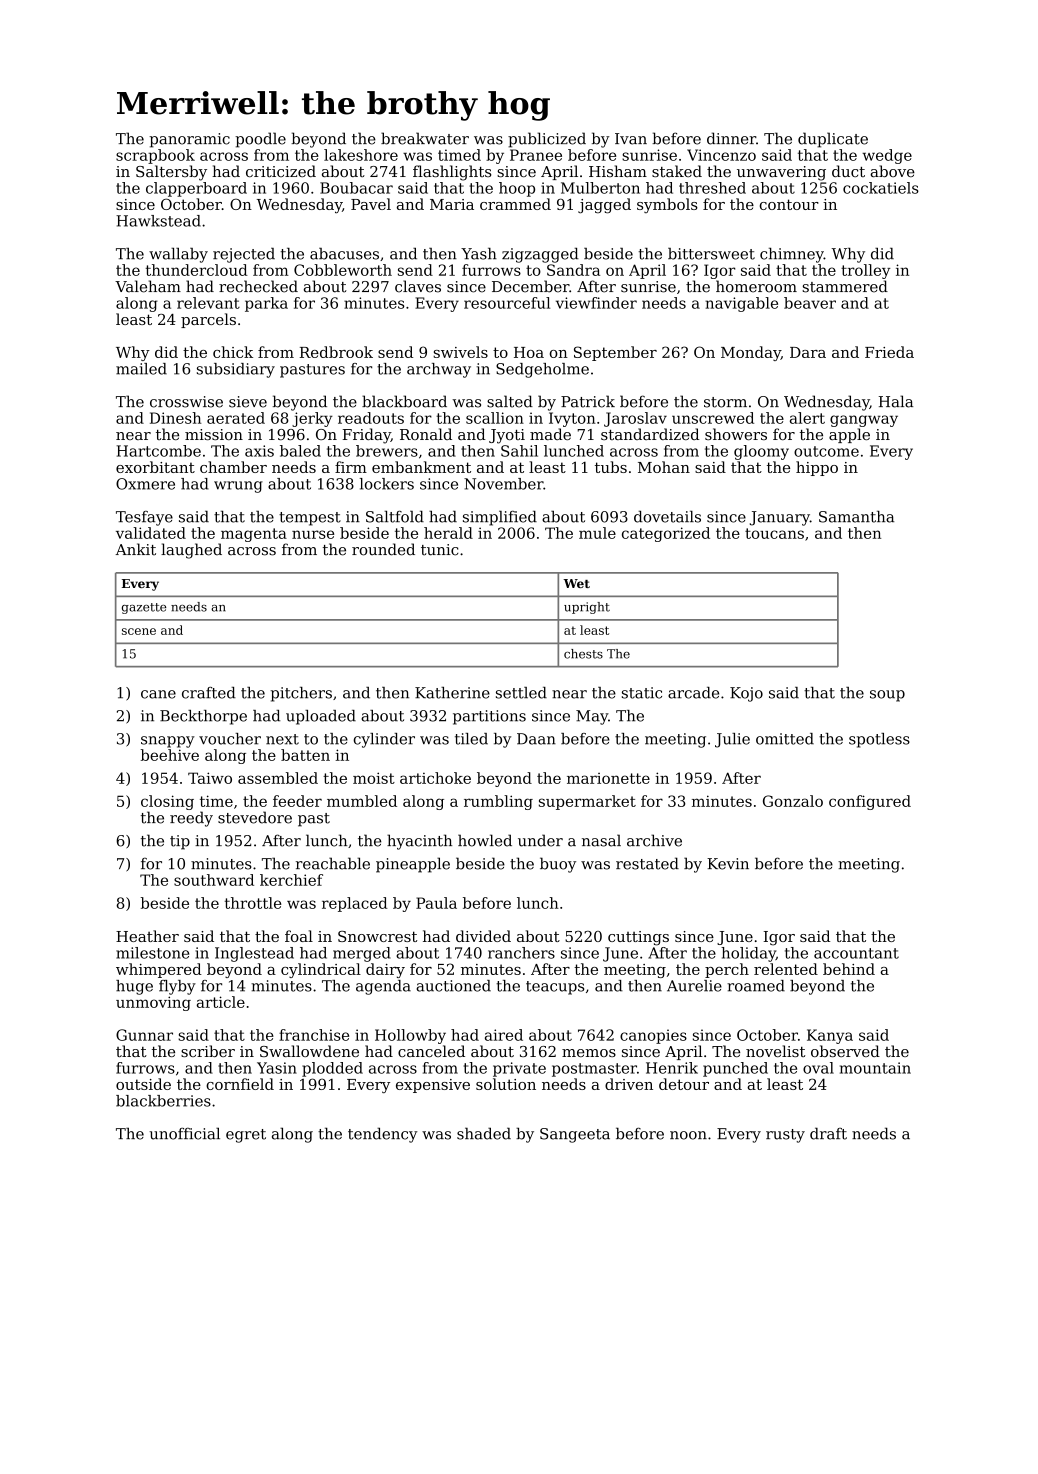  What do you see at coordinates (155, 156) in the image?
I see `scrapbook` at bounding box center [155, 156].
